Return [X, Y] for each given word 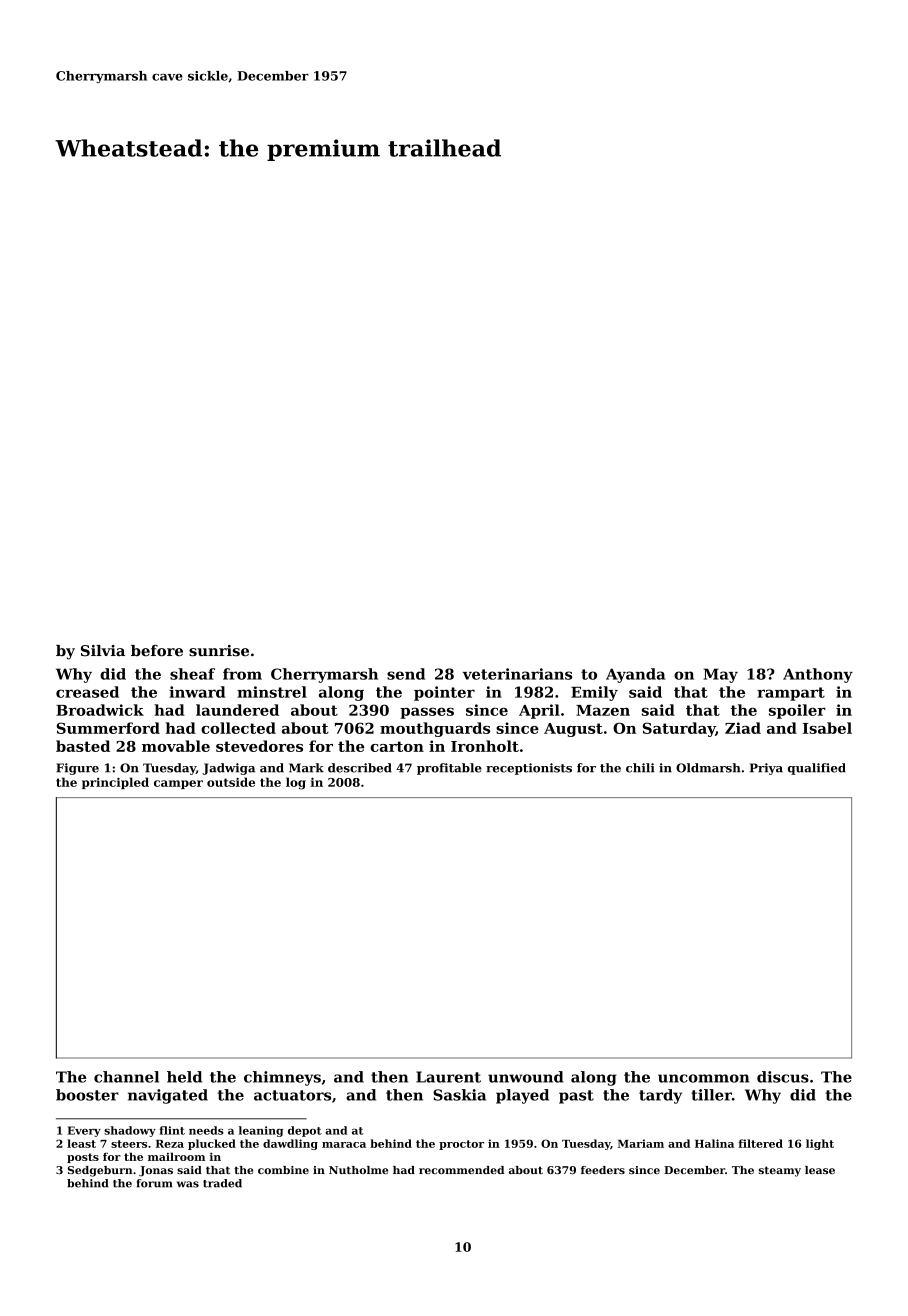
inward [197, 692]
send [406, 674]
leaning [261, 1131]
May [720, 675]
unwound [525, 1077]
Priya [766, 769]
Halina [714, 1143]
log [296, 783]
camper [178, 784]
